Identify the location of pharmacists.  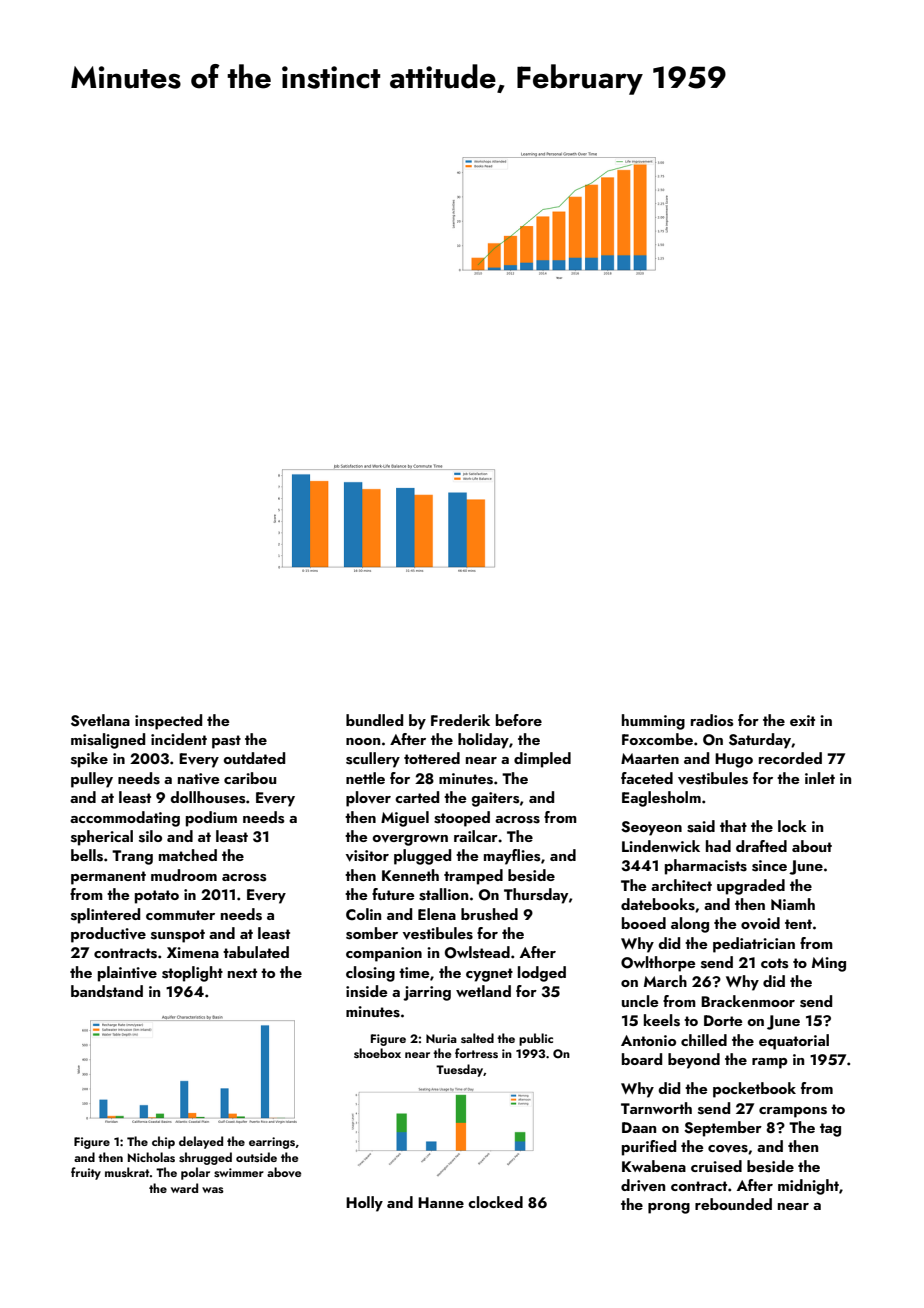
(706, 867).
